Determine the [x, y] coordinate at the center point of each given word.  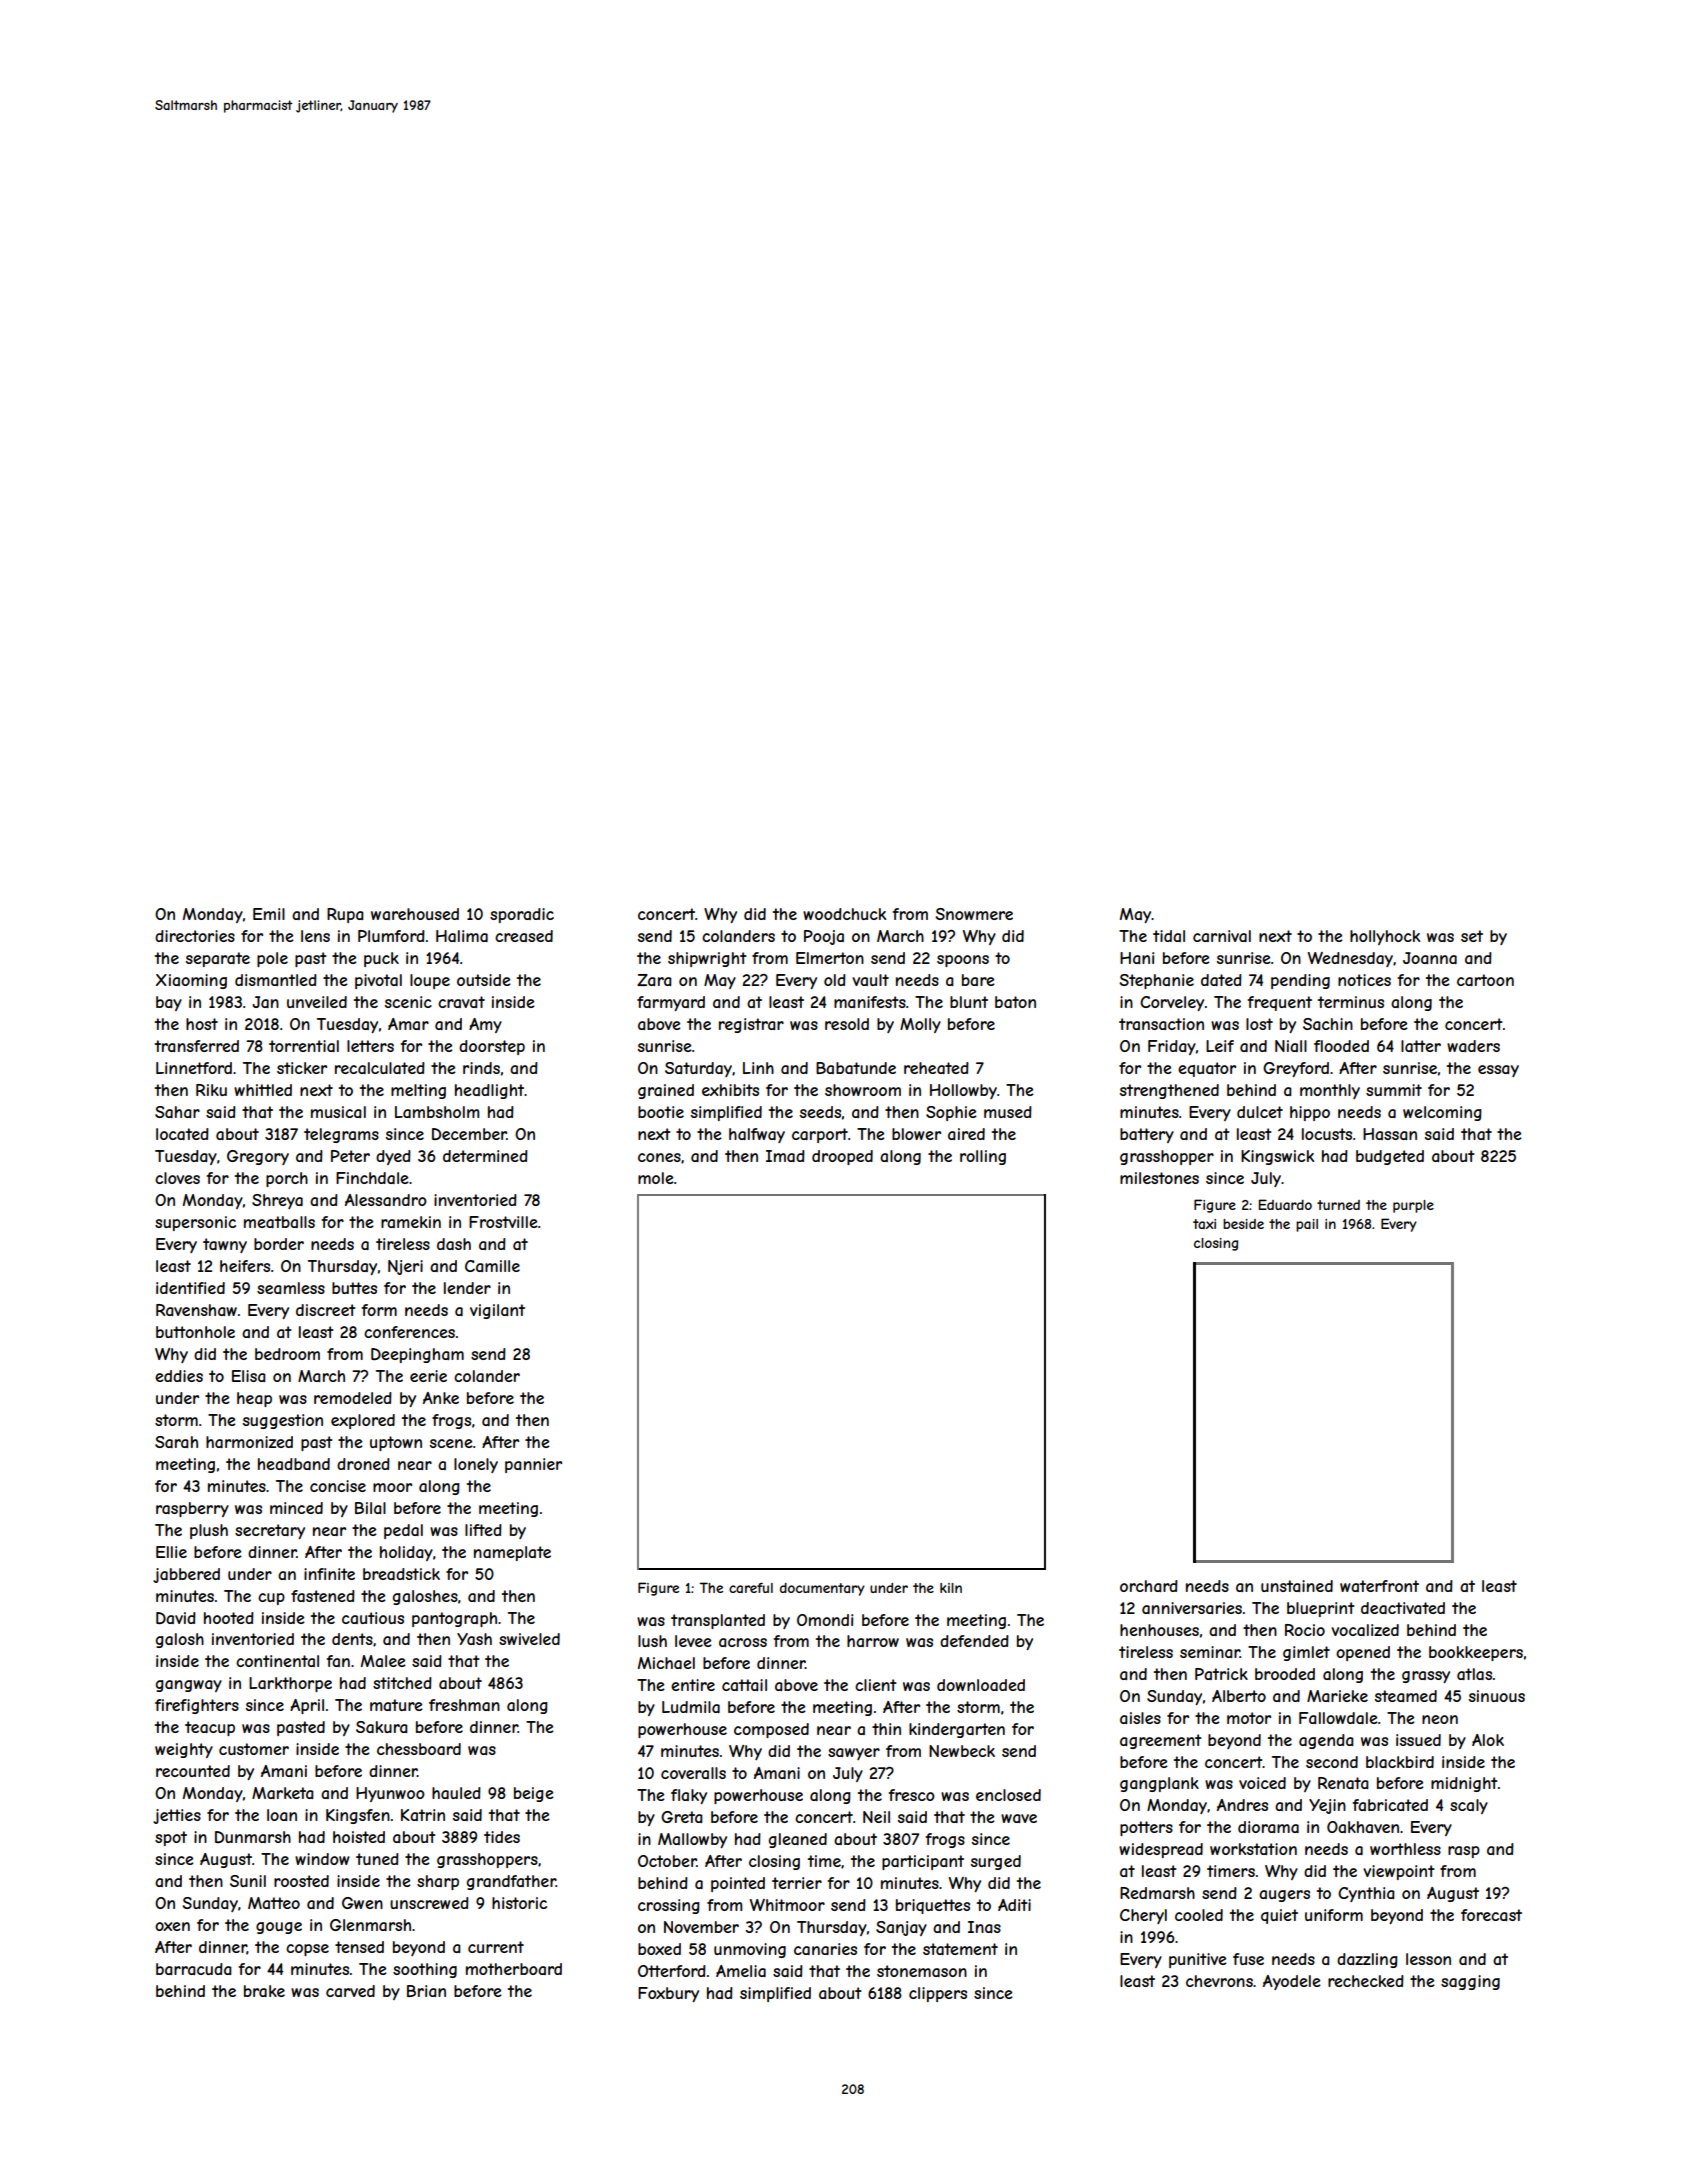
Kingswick [1277, 1157]
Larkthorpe [290, 1684]
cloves [177, 1178]
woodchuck [844, 914]
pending [1300, 981]
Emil [269, 914]
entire [693, 1685]
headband [294, 1464]
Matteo [274, 1903]
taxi [1204, 1224]
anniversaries [1192, 1608]
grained [666, 1091]
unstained [1297, 1586]
